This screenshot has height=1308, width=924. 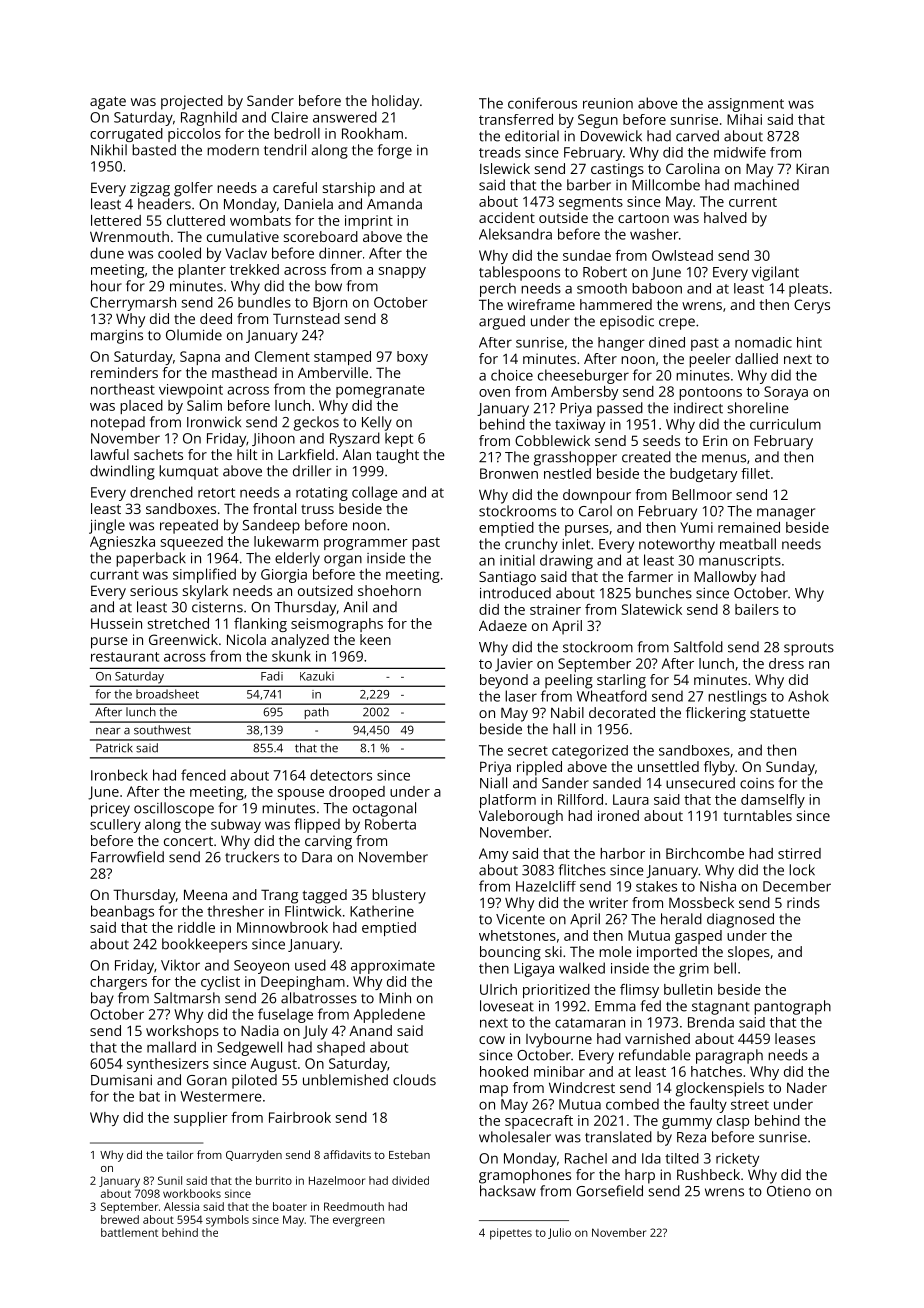 I want to click on battlement, so click(x=129, y=1232).
